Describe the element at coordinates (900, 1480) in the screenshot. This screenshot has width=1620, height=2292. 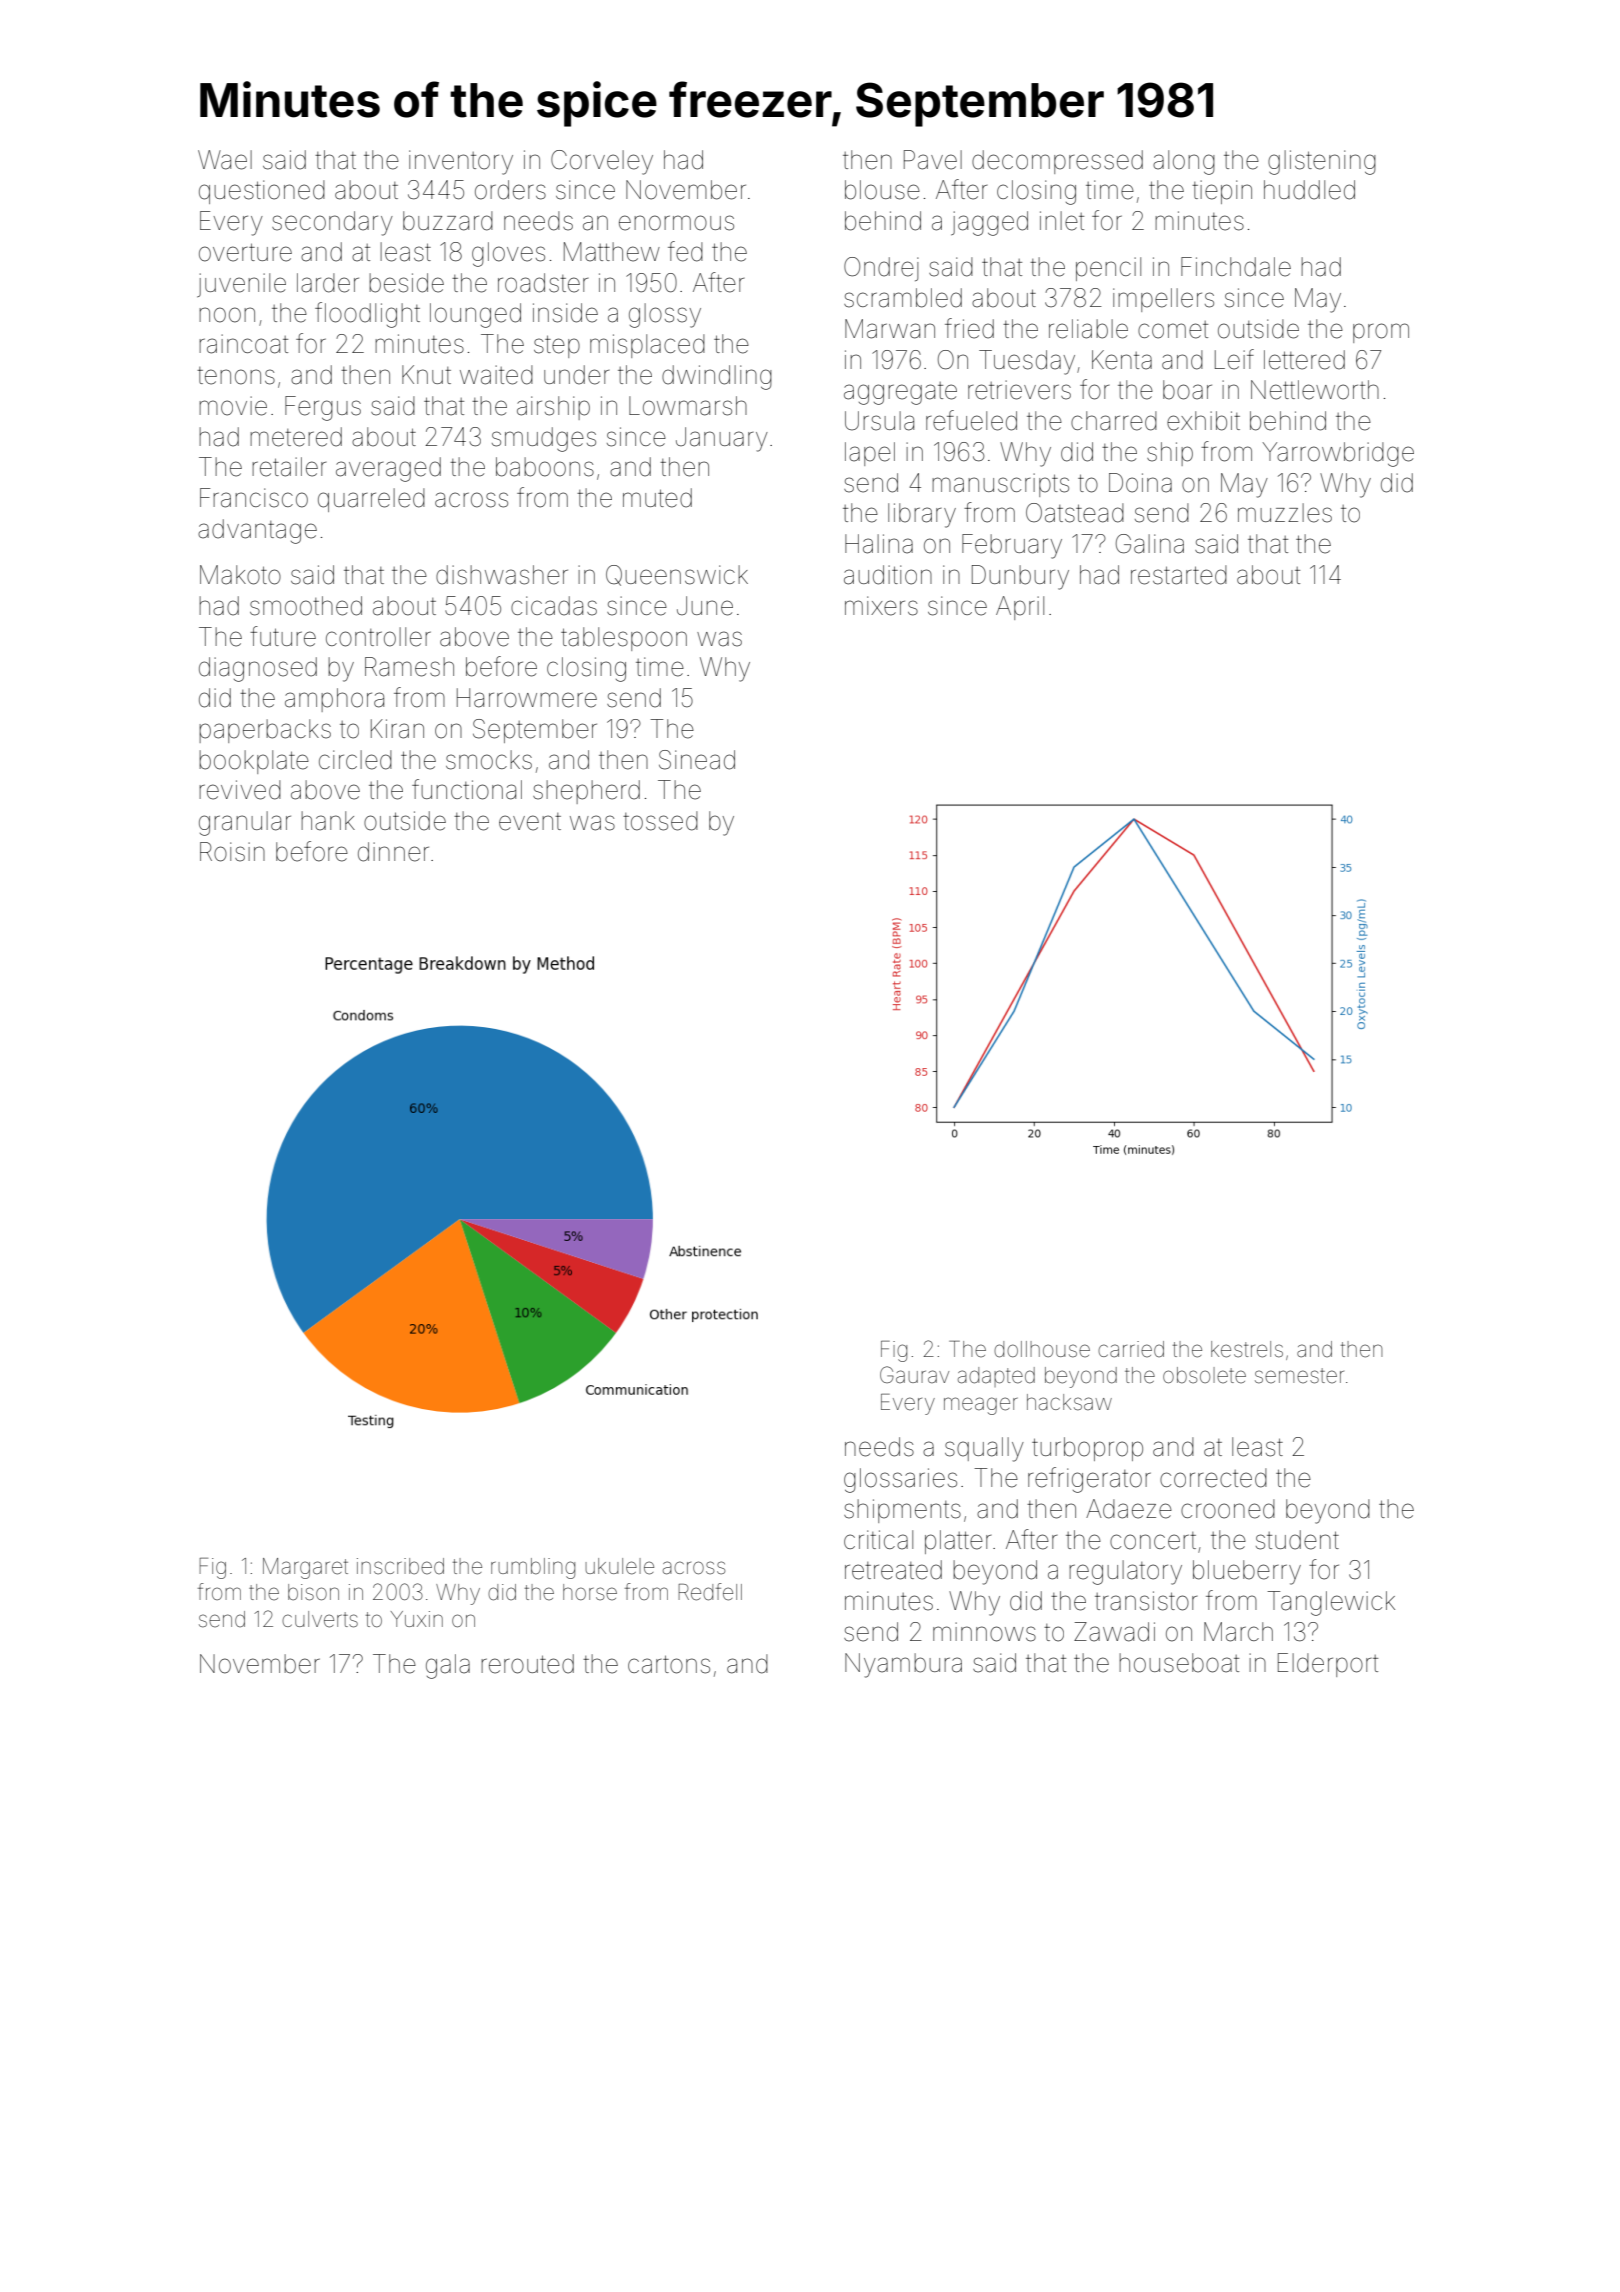
I see `glossaries` at that location.
